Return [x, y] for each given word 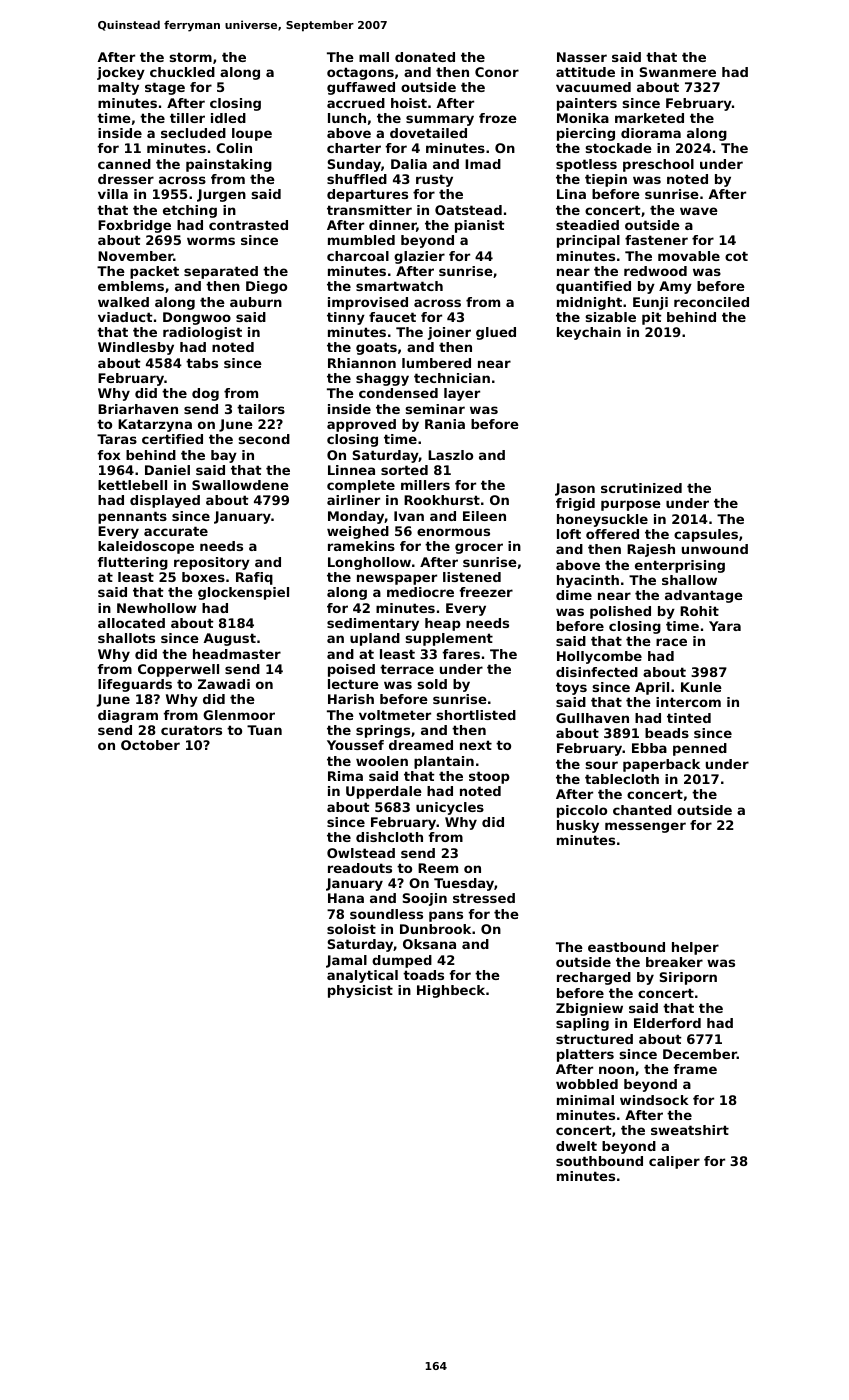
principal [588, 241]
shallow [689, 580]
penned [700, 749]
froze [498, 118]
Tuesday [464, 884]
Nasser [582, 57]
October [150, 745]
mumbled [361, 240]
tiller [187, 118]
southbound [599, 1161]
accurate [176, 531]
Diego [266, 287]
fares [461, 654]
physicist [360, 991]
